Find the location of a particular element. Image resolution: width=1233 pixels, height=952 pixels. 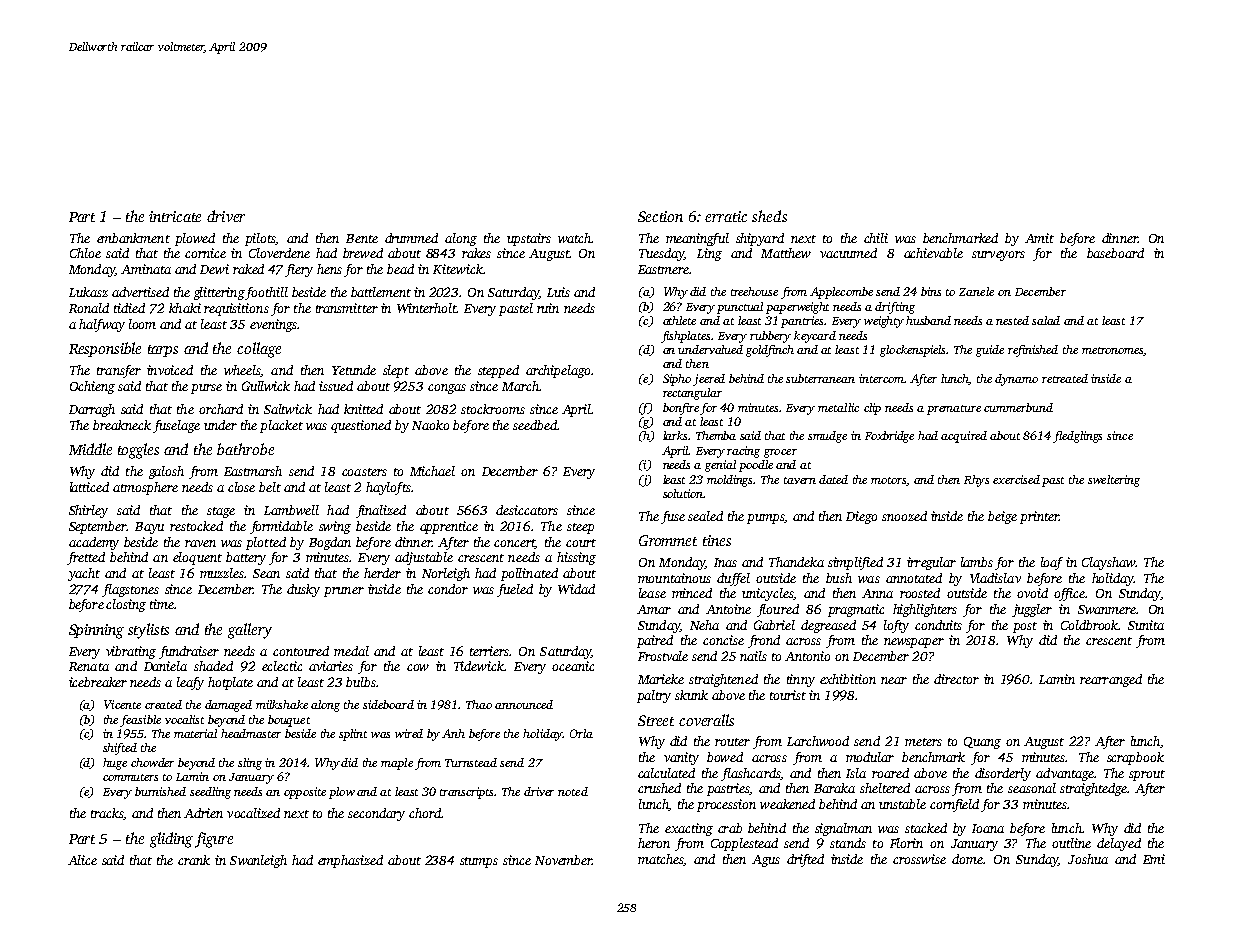

closing is located at coordinates (126, 605).
